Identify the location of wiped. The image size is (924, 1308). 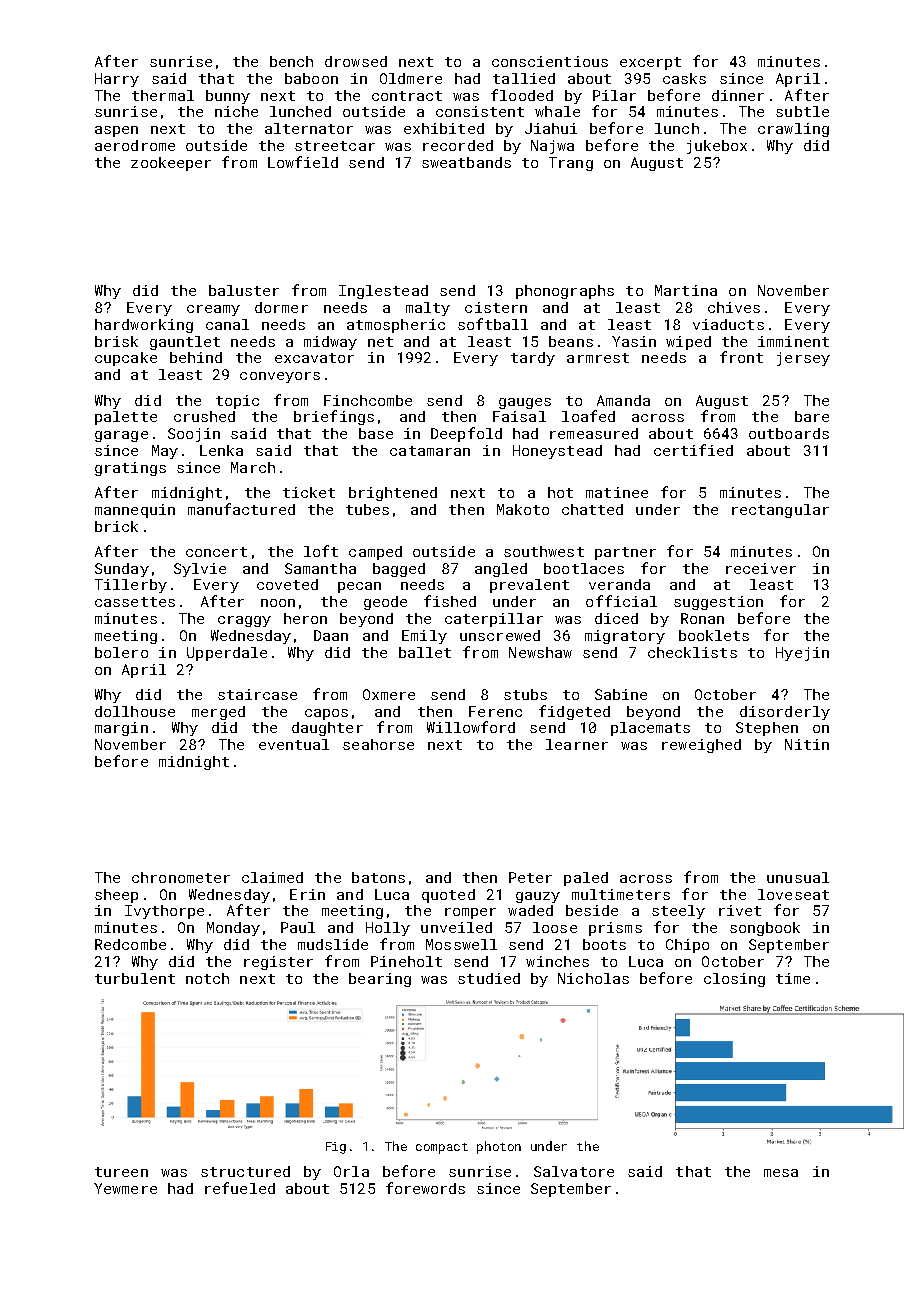
(688, 343).
